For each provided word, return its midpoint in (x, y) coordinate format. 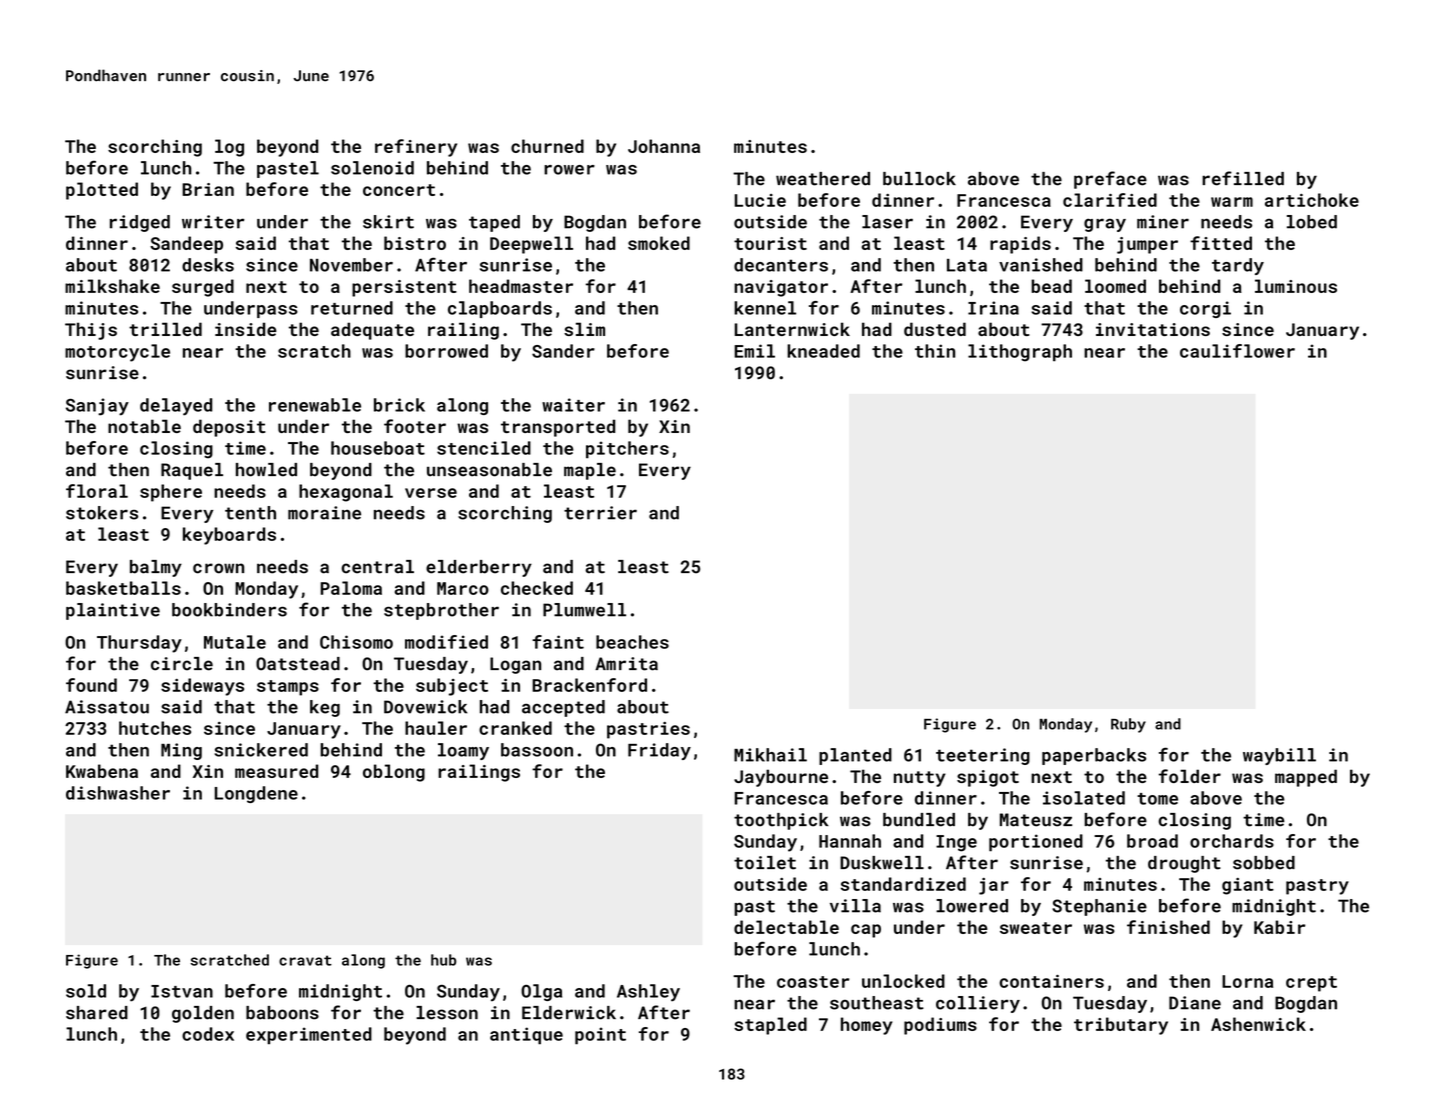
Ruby (1128, 725)
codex (208, 1034)
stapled (770, 1026)
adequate (372, 331)
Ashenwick (1258, 1024)
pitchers (627, 450)
